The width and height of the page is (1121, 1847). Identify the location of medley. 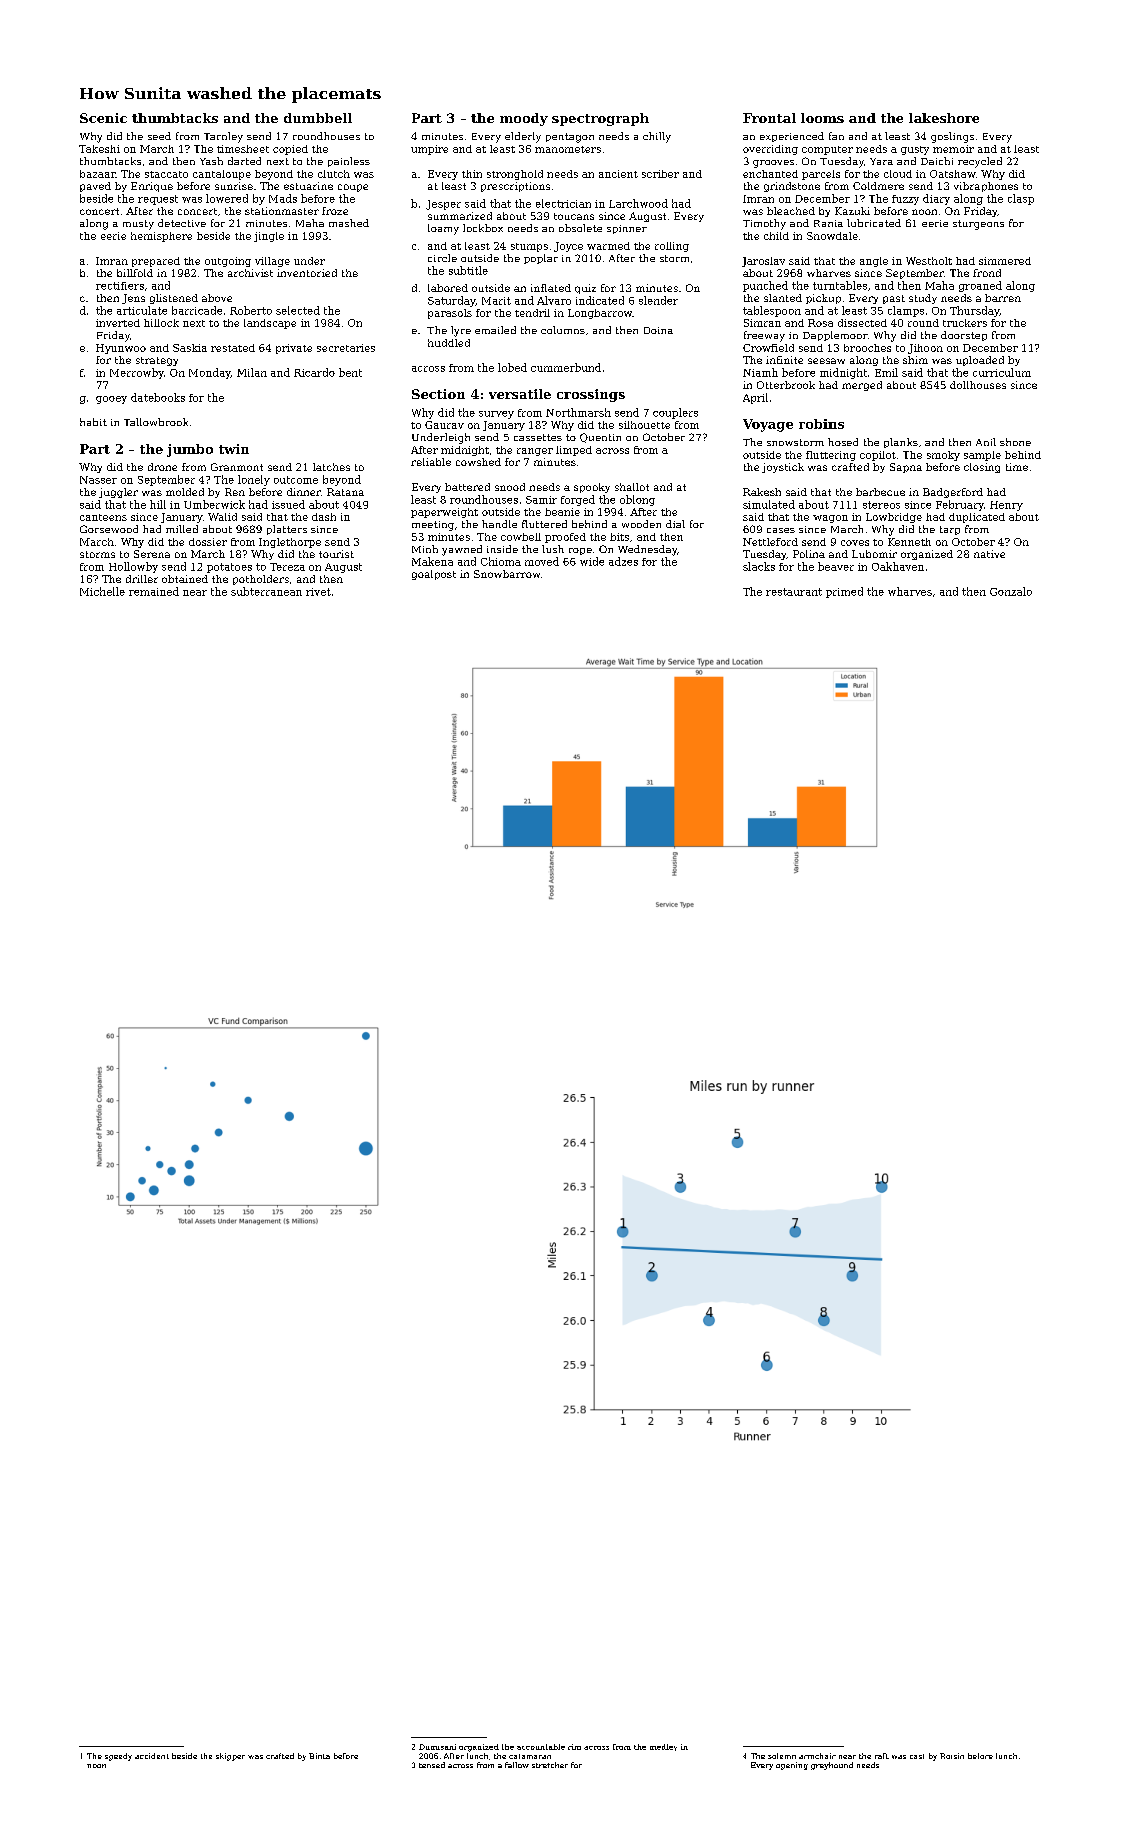
(663, 1747).
